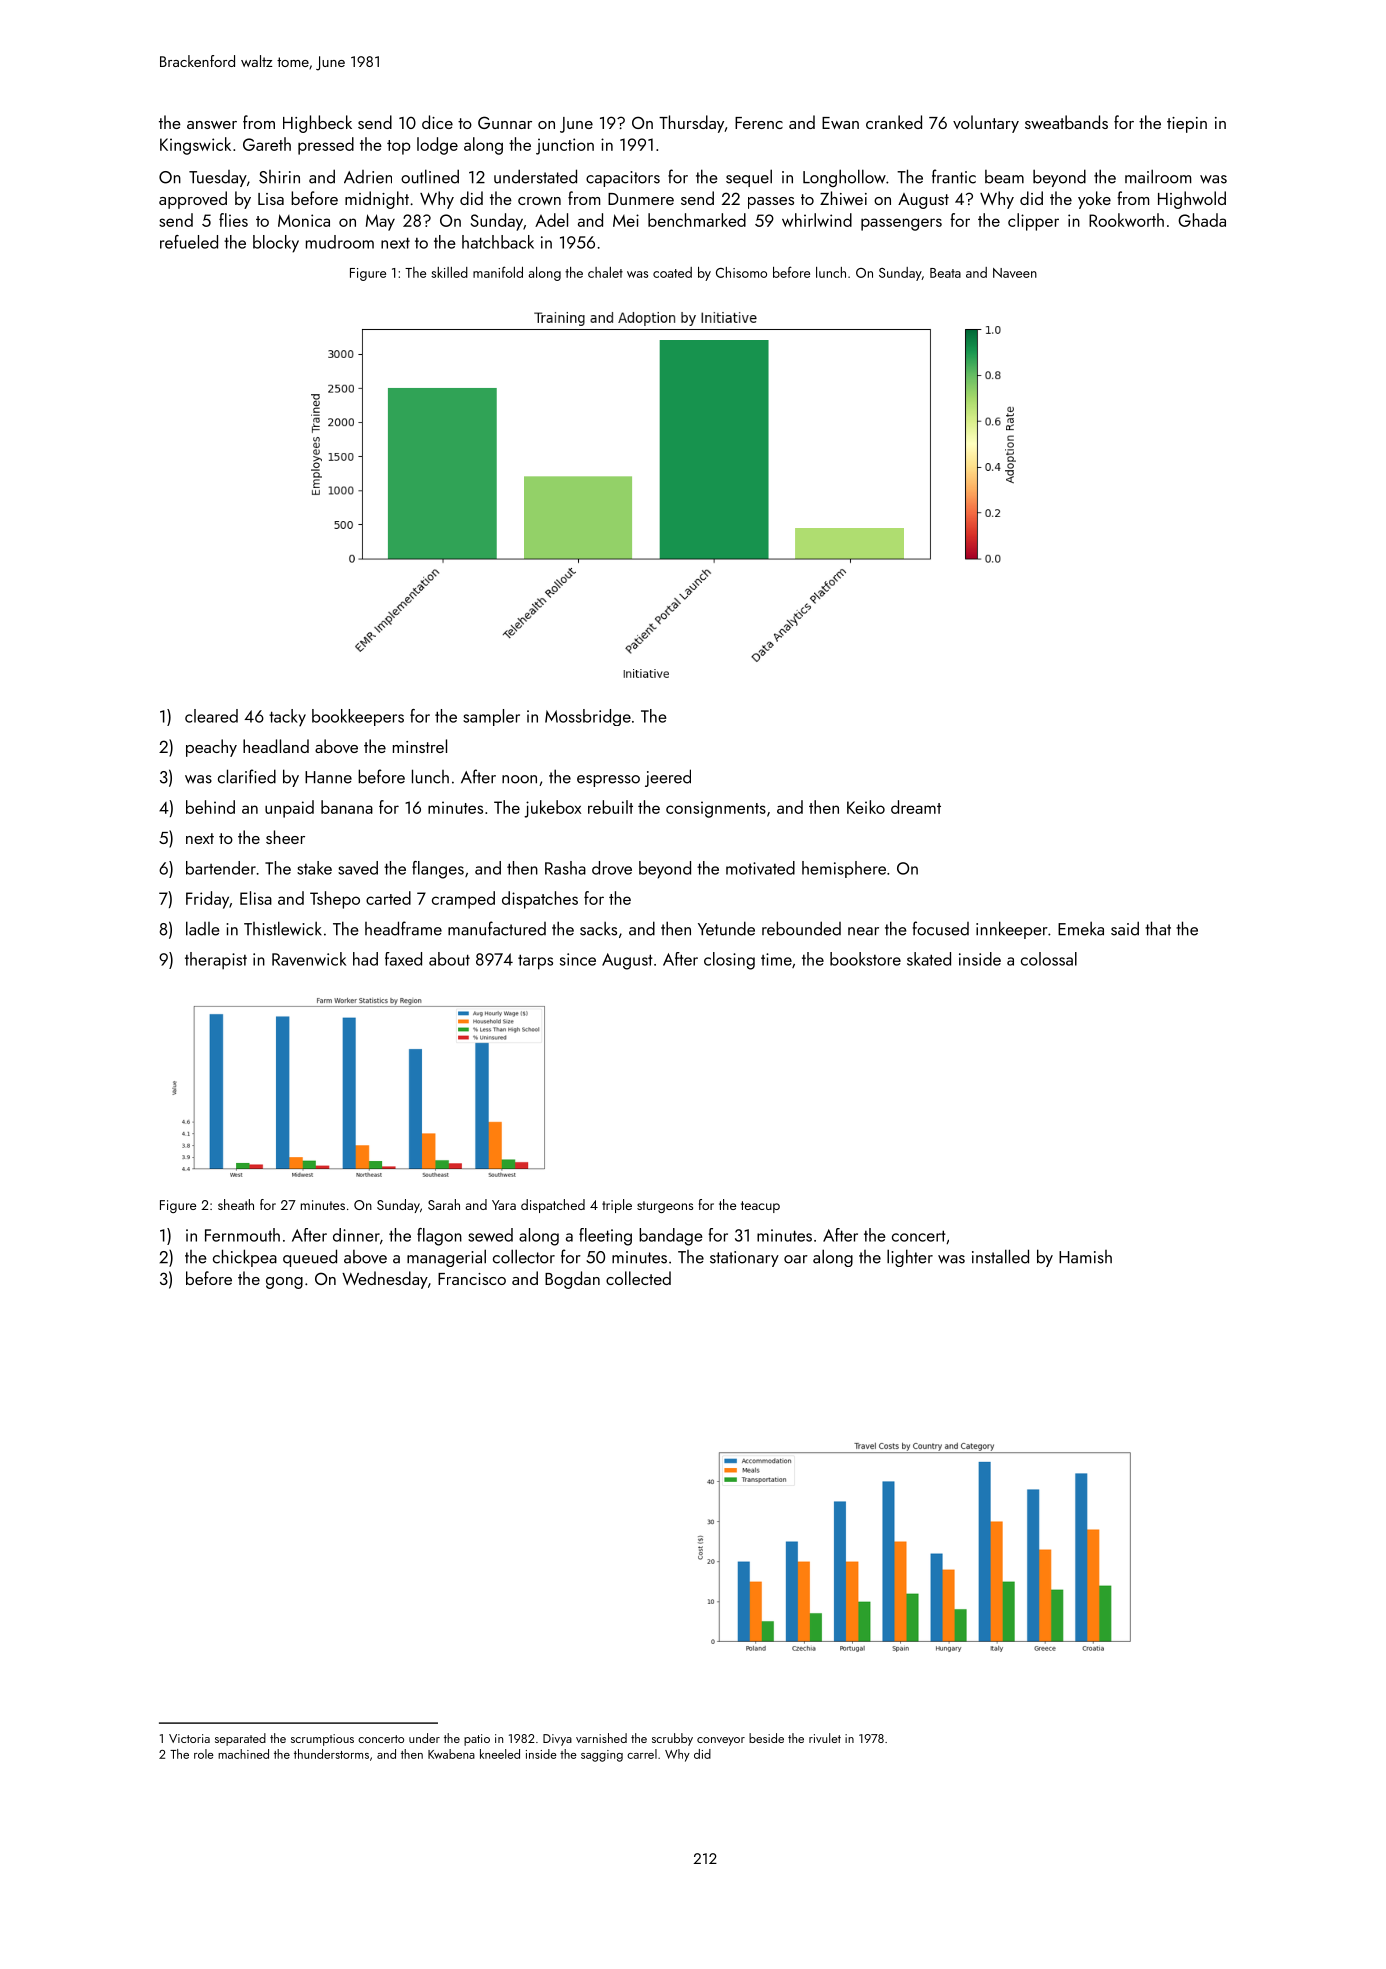 Image resolution: width=1386 pixels, height=1969 pixels. Describe the element at coordinates (1000, 1256) in the page. I see `installed` at that location.
